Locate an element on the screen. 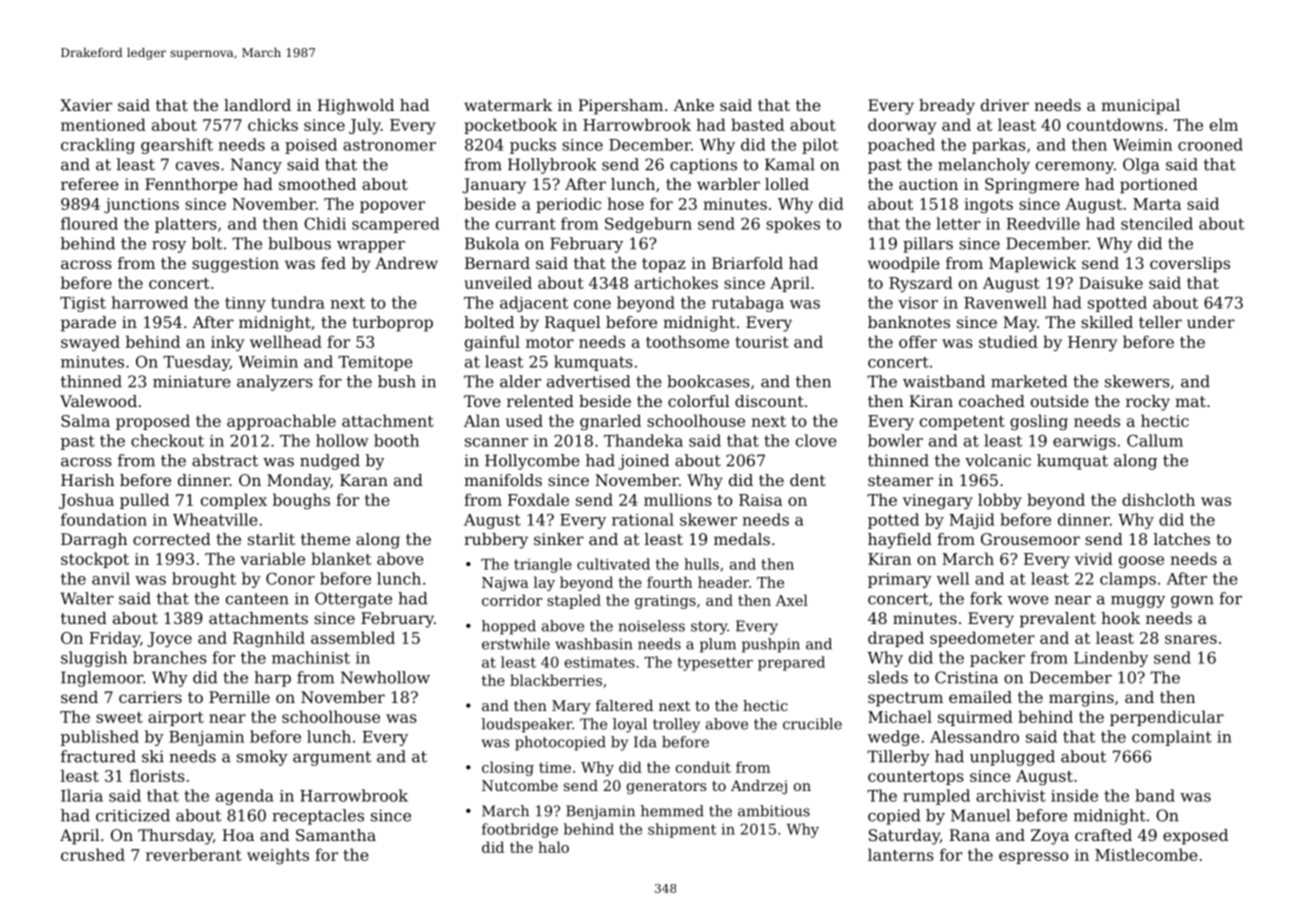  ingots is located at coordinates (988, 205).
